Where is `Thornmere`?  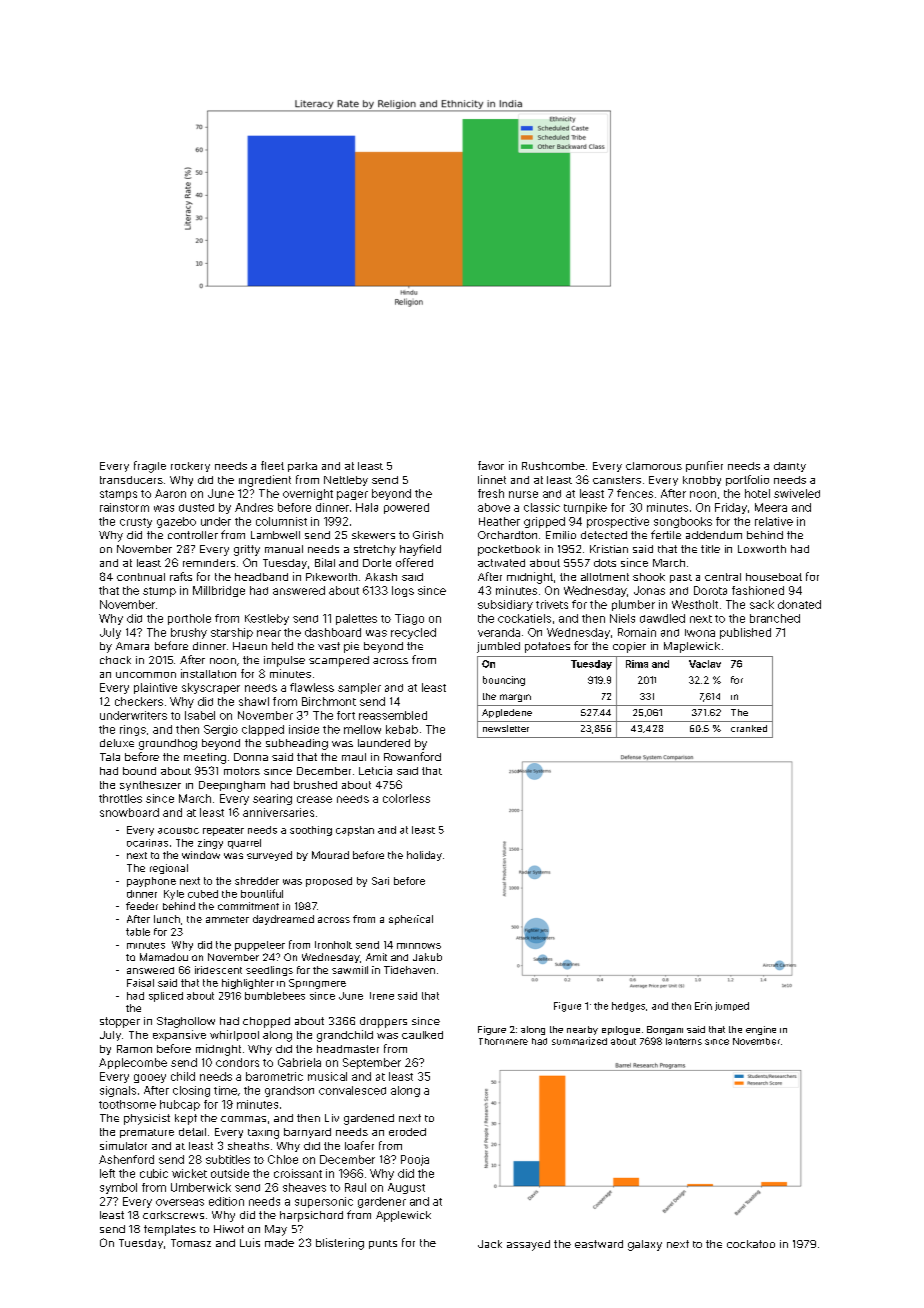 Thornmere is located at coordinates (503, 1041).
